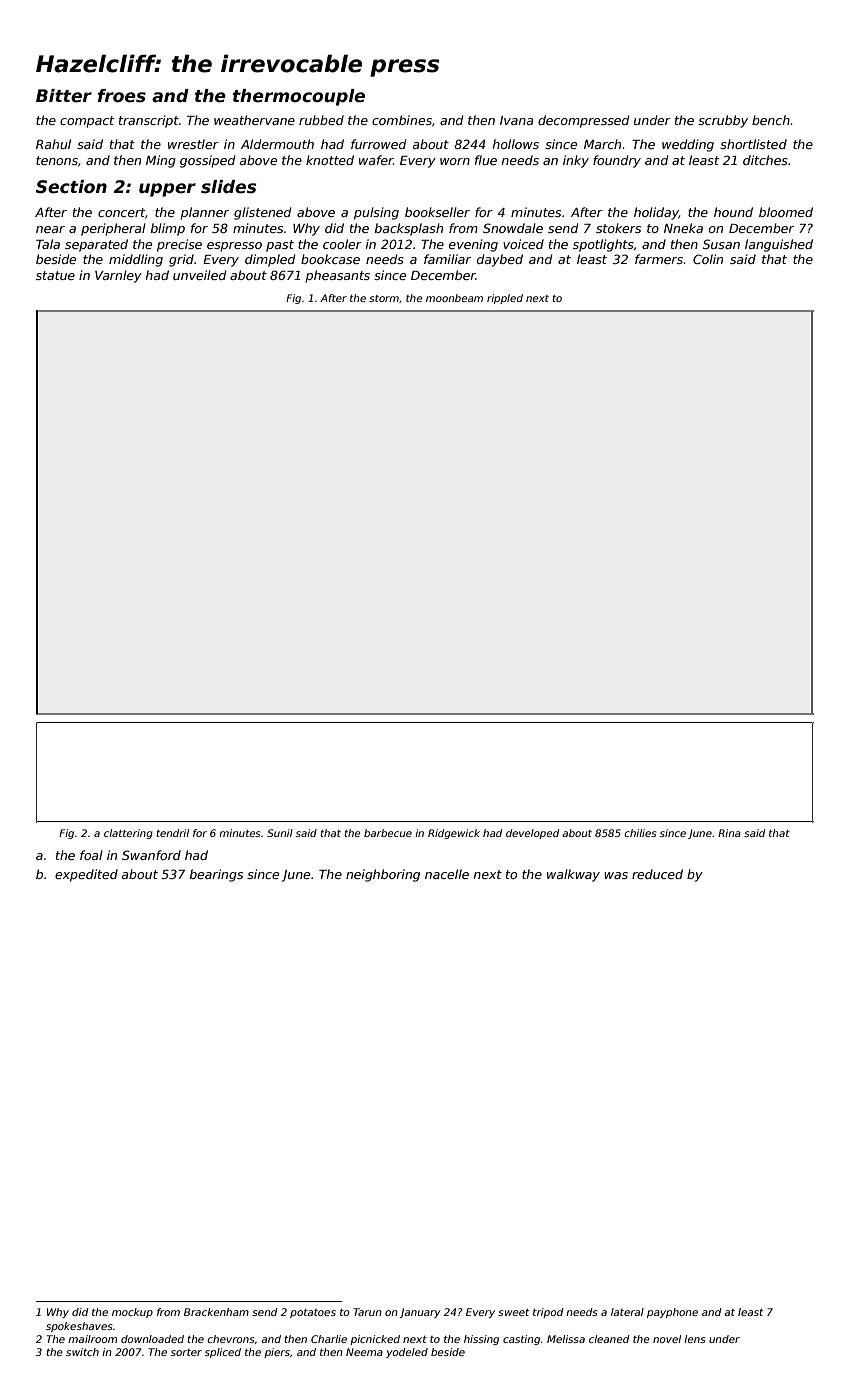 Image resolution: width=849 pixels, height=1400 pixels. I want to click on concert, so click(121, 212).
